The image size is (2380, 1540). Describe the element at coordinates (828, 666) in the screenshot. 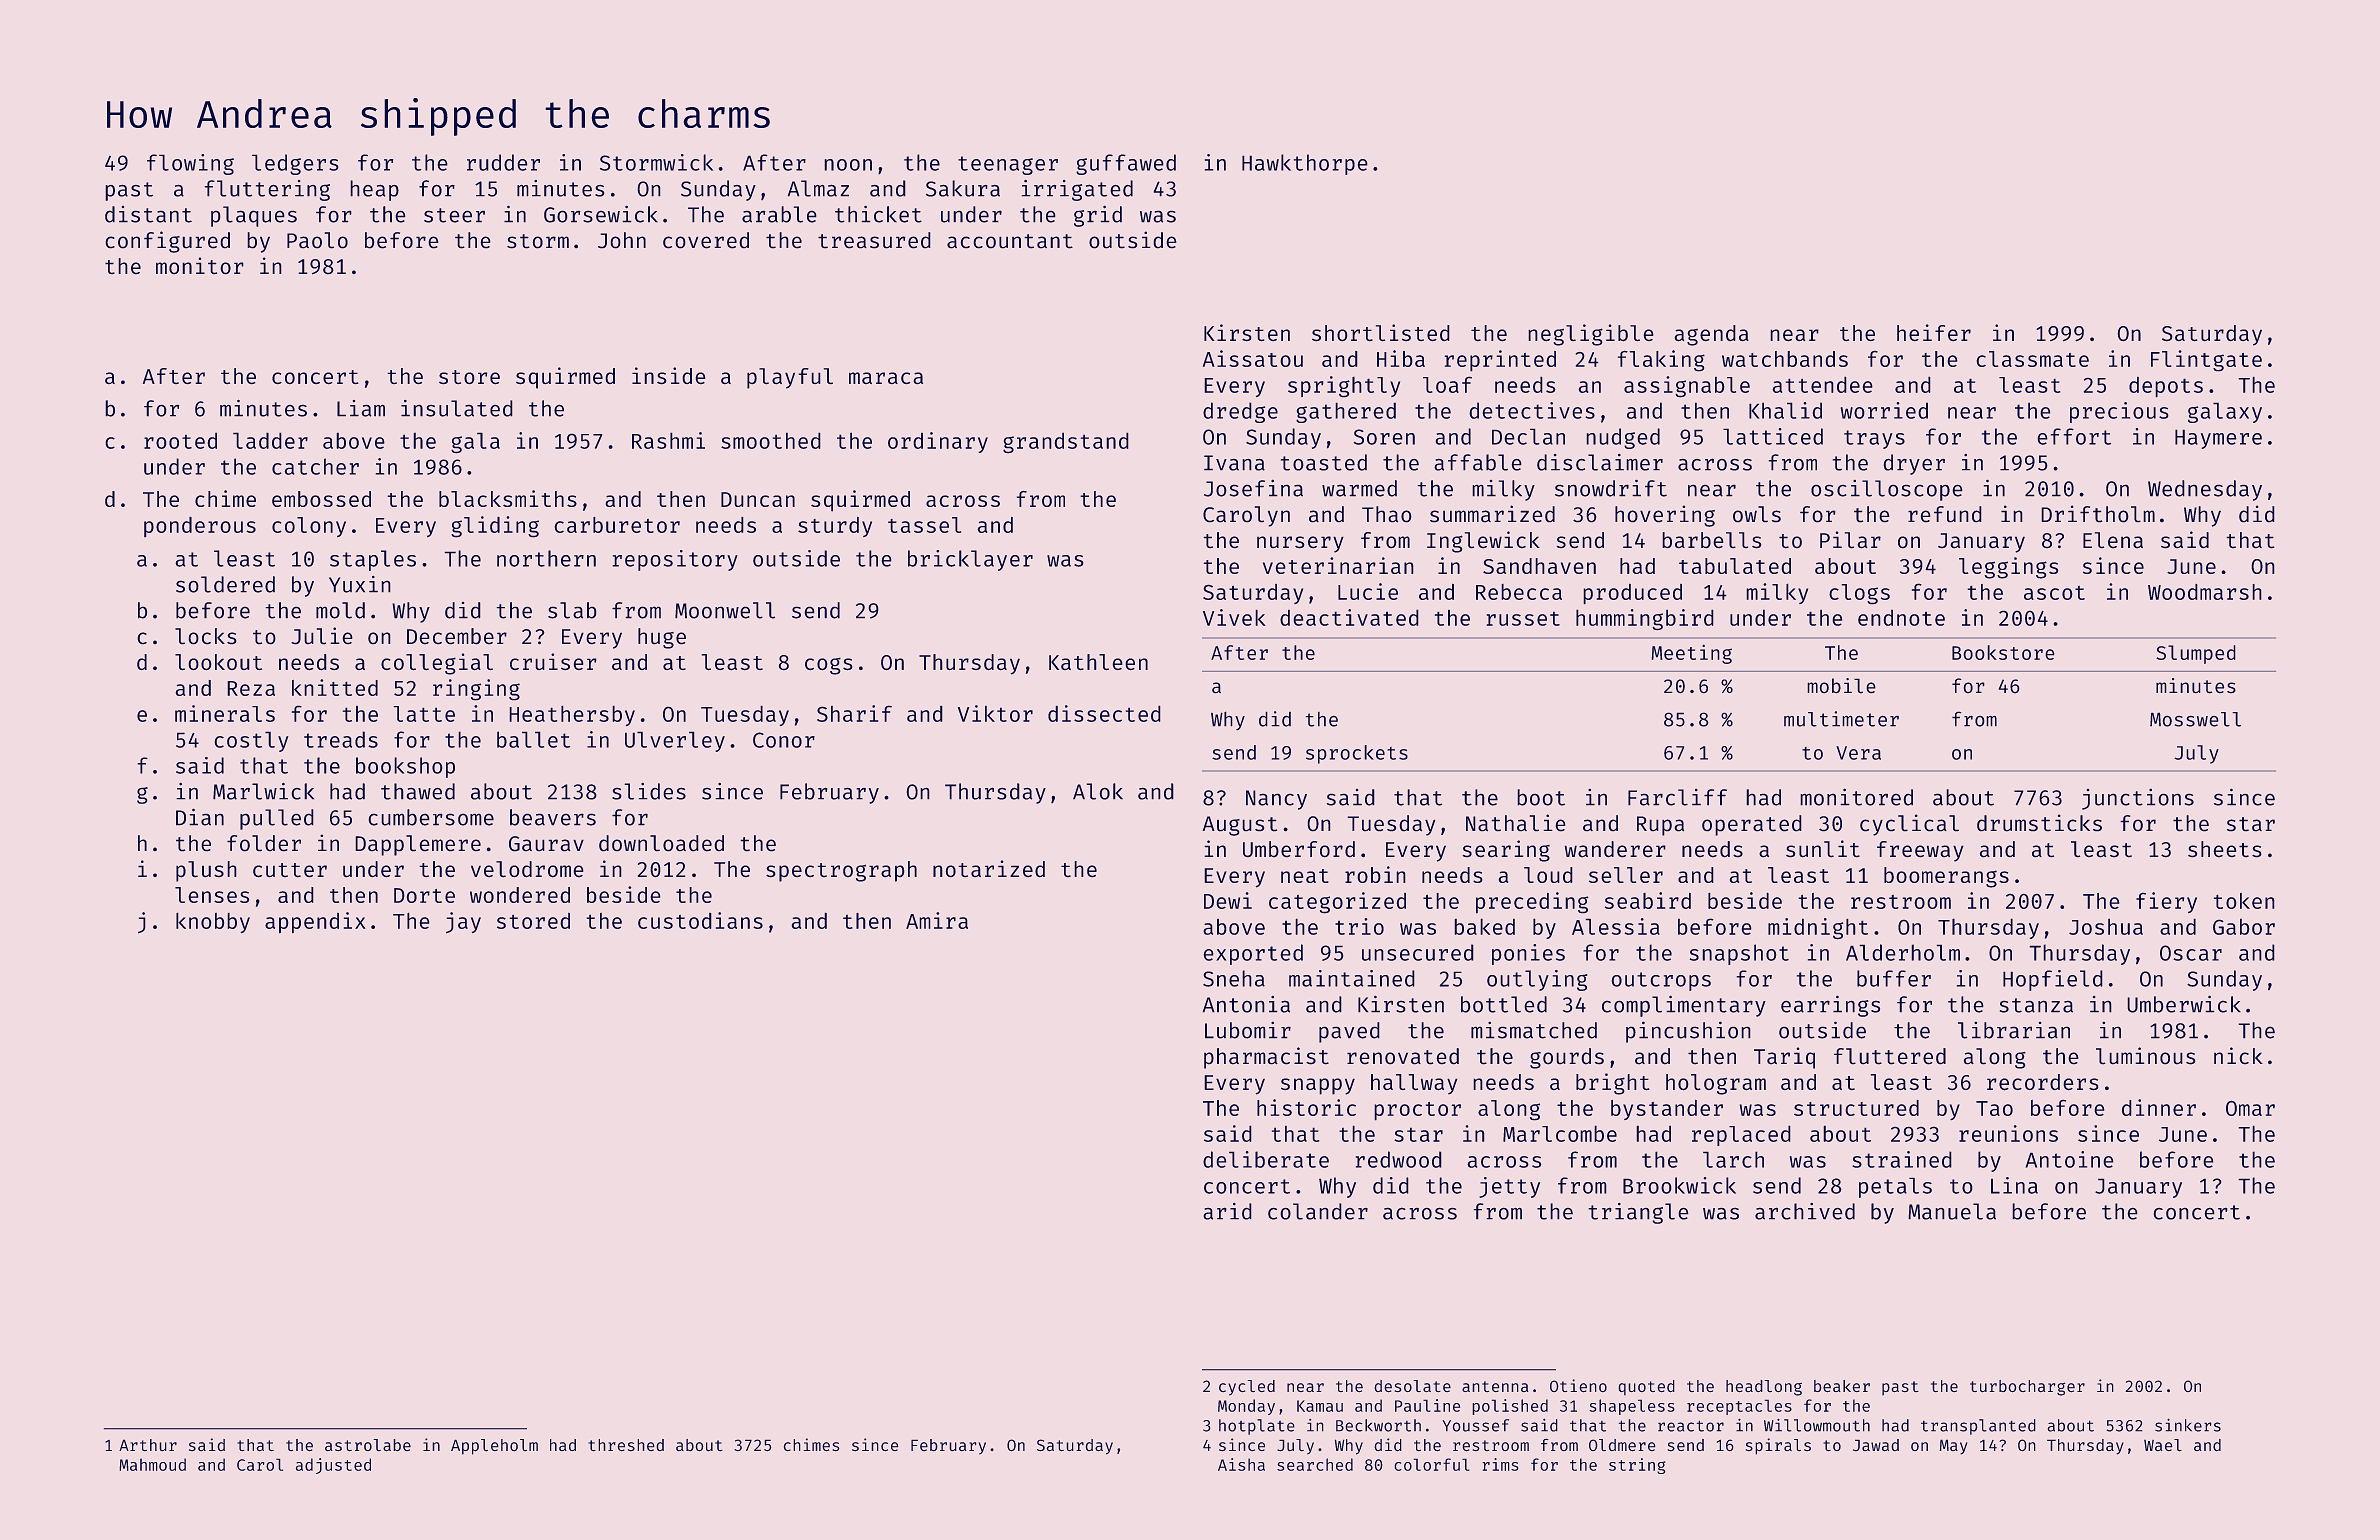

I see `cogs` at that location.
